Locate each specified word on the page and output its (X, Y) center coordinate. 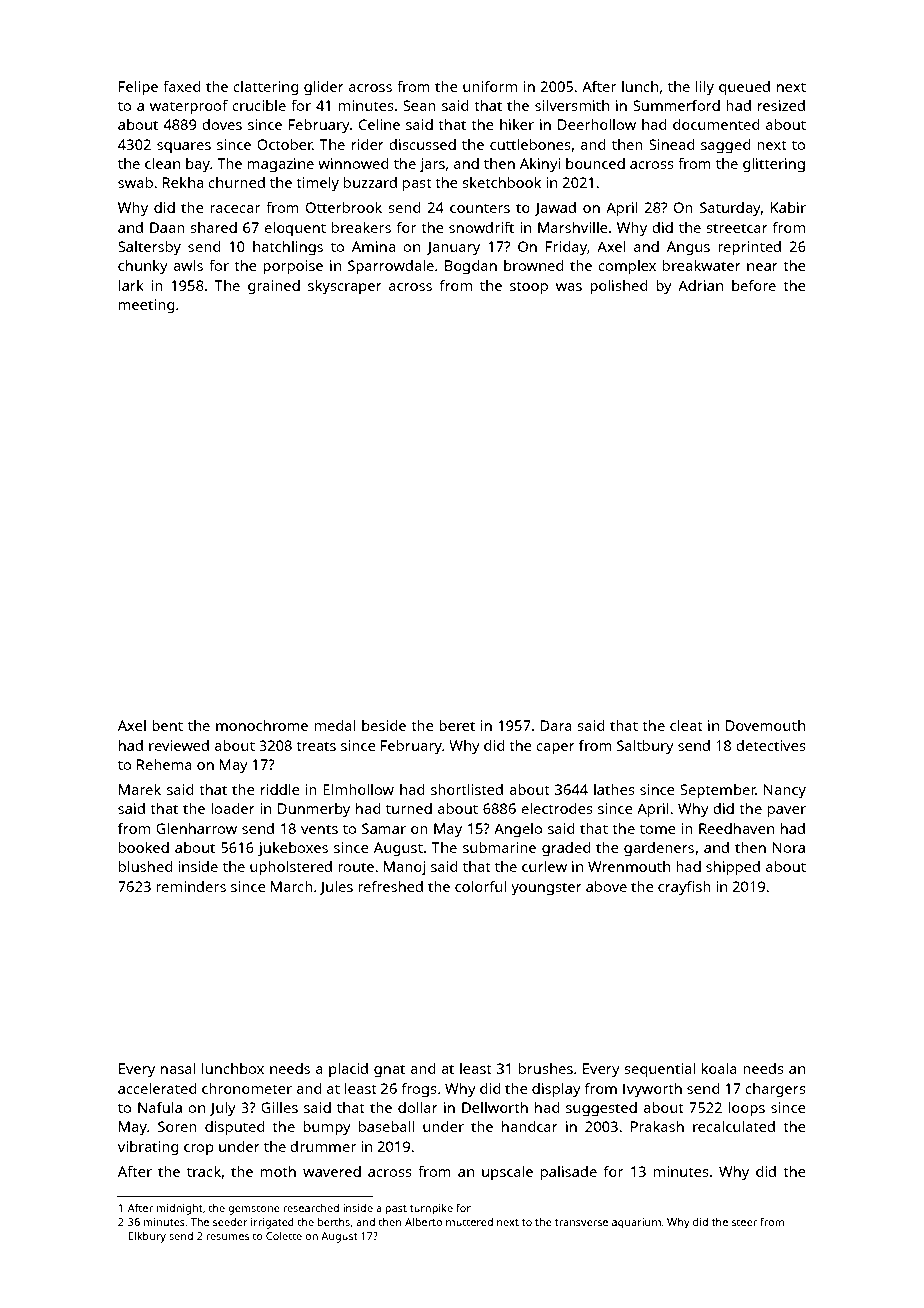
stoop (529, 288)
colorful (481, 886)
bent (167, 725)
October (285, 144)
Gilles (279, 1107)
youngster (546, 889)
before (754, 285)
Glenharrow (196, 828)
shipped (733, 868)
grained (274, 287)
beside (384, 725)
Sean (419, 105)
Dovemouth (765, 725)
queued (744, 88)
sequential (659, 1070)
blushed (145, 866)
